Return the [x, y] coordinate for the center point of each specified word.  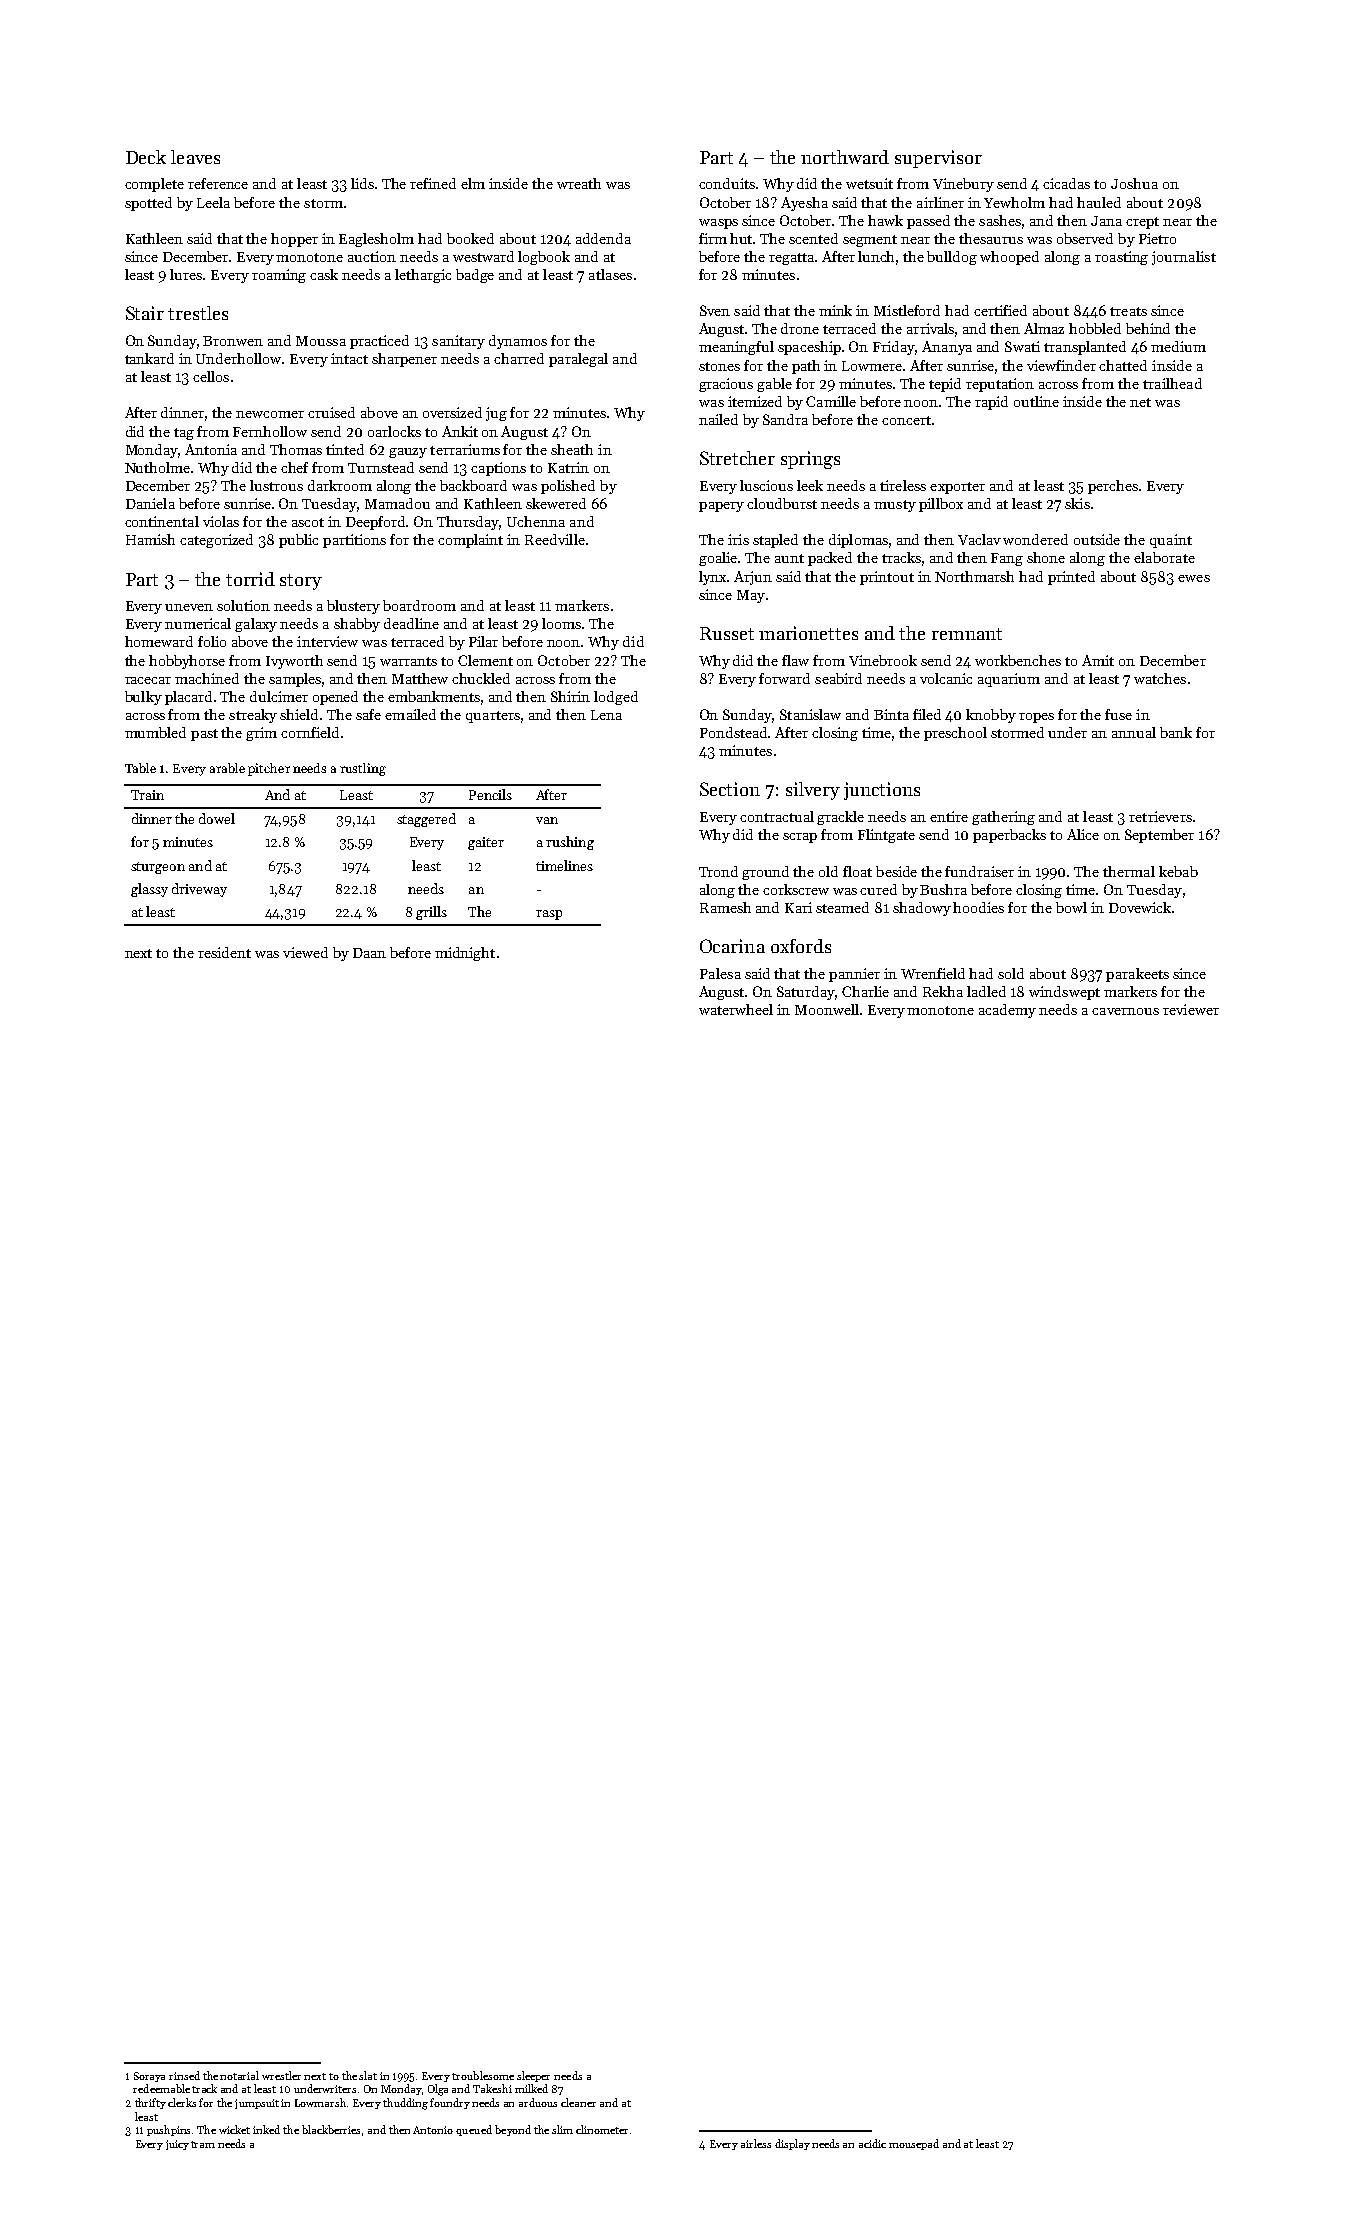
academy [1007, 1011]
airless [756, 2143]
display [792, 2144]
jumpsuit [257, 2104]
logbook [544, 258]
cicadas [1066, 183]
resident [224, 952]
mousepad [914, 2144]
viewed [305, 952]
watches [1160, 678]
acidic [872, 2143]
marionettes [808, 633]
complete [154, 185]
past [204, 735]
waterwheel [736, 1009]
